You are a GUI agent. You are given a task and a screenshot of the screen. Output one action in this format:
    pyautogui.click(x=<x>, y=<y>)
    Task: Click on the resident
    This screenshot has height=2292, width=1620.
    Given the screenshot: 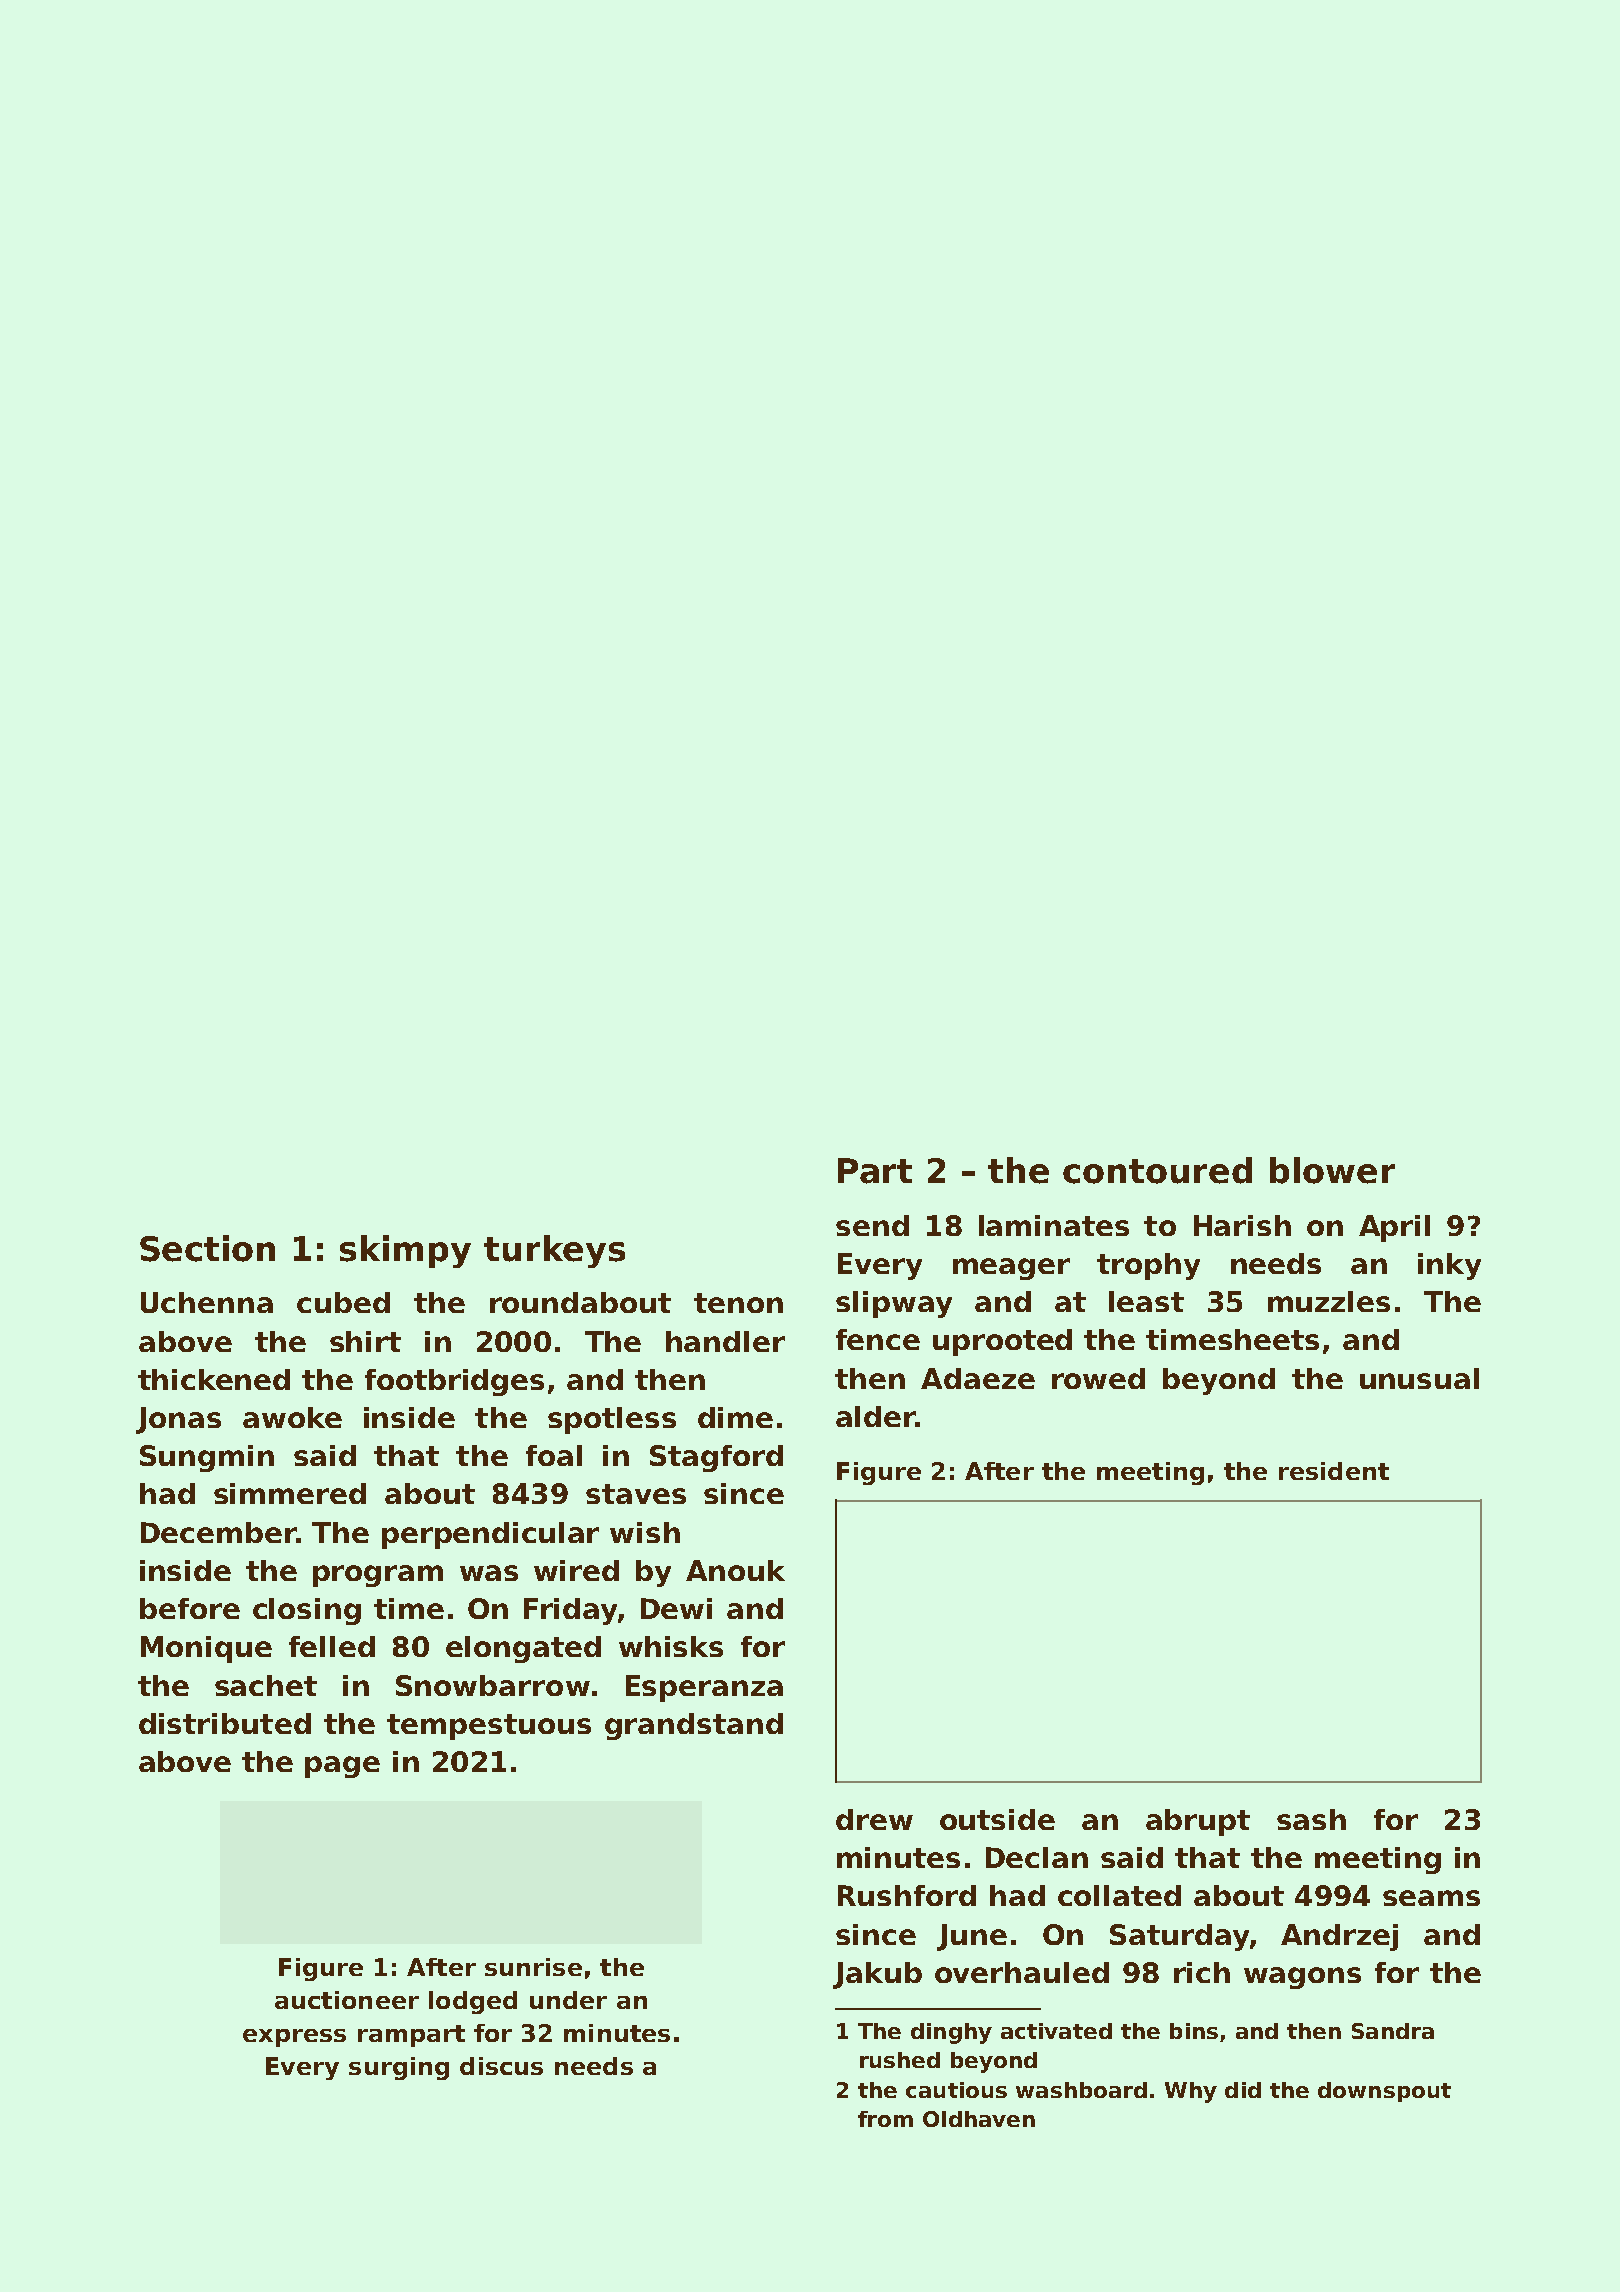 What is the action you would take?
    pyautogui.click(x=1334, y=1471)
